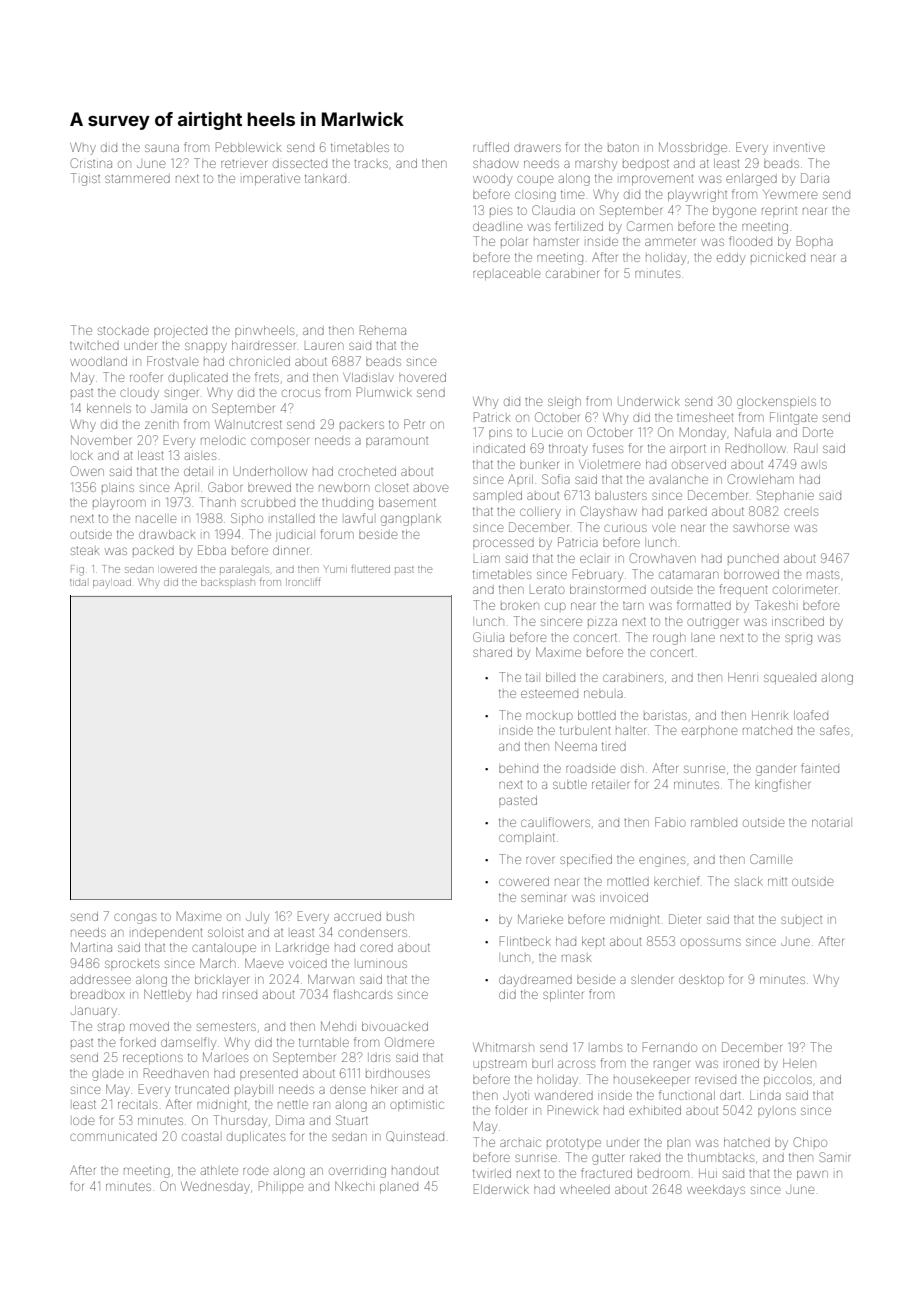 The image size is (924, 1308). I want to click on overriding, so click(357, 1172).
